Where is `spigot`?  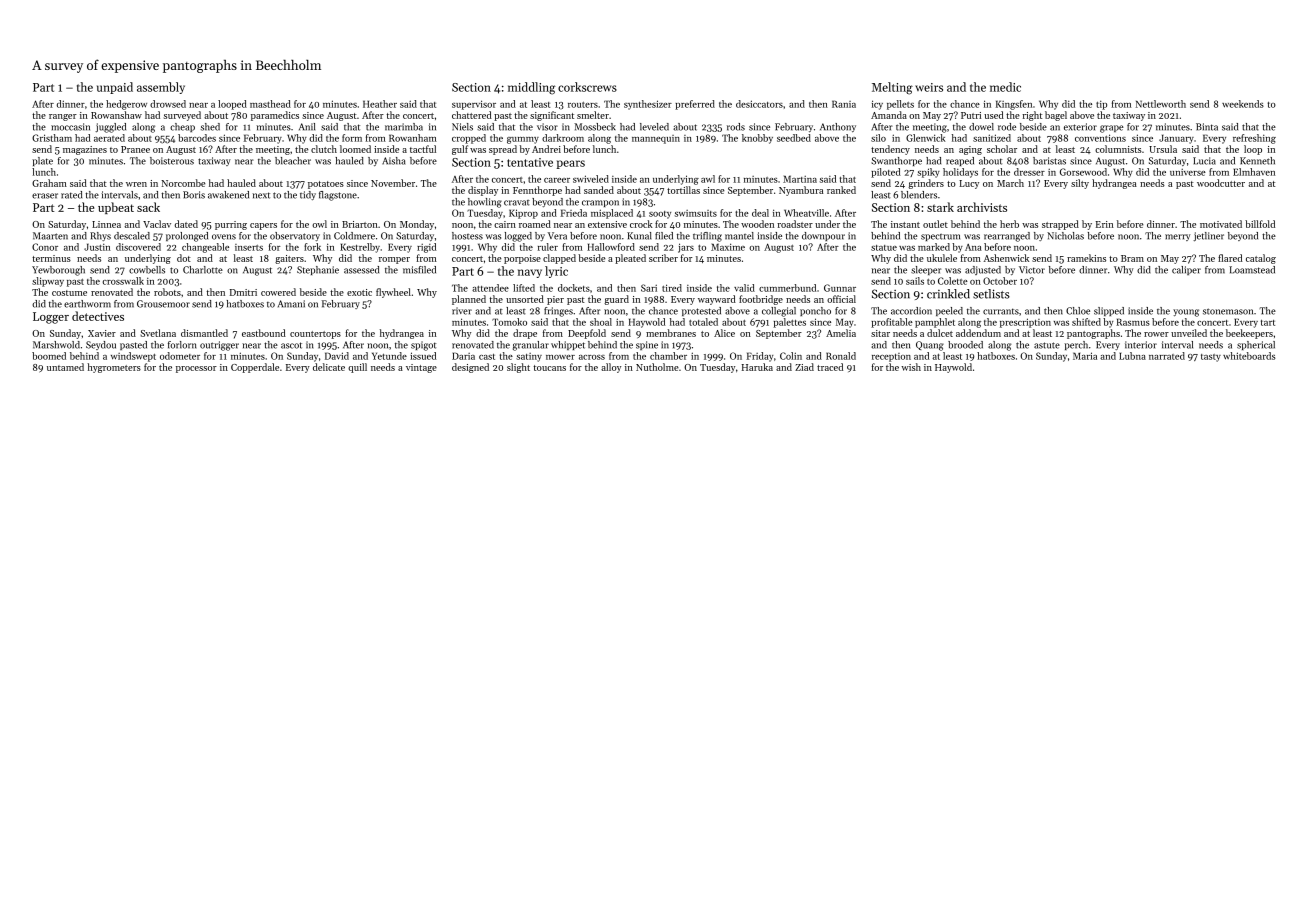 spigot is located at coordinates (423, 346).
